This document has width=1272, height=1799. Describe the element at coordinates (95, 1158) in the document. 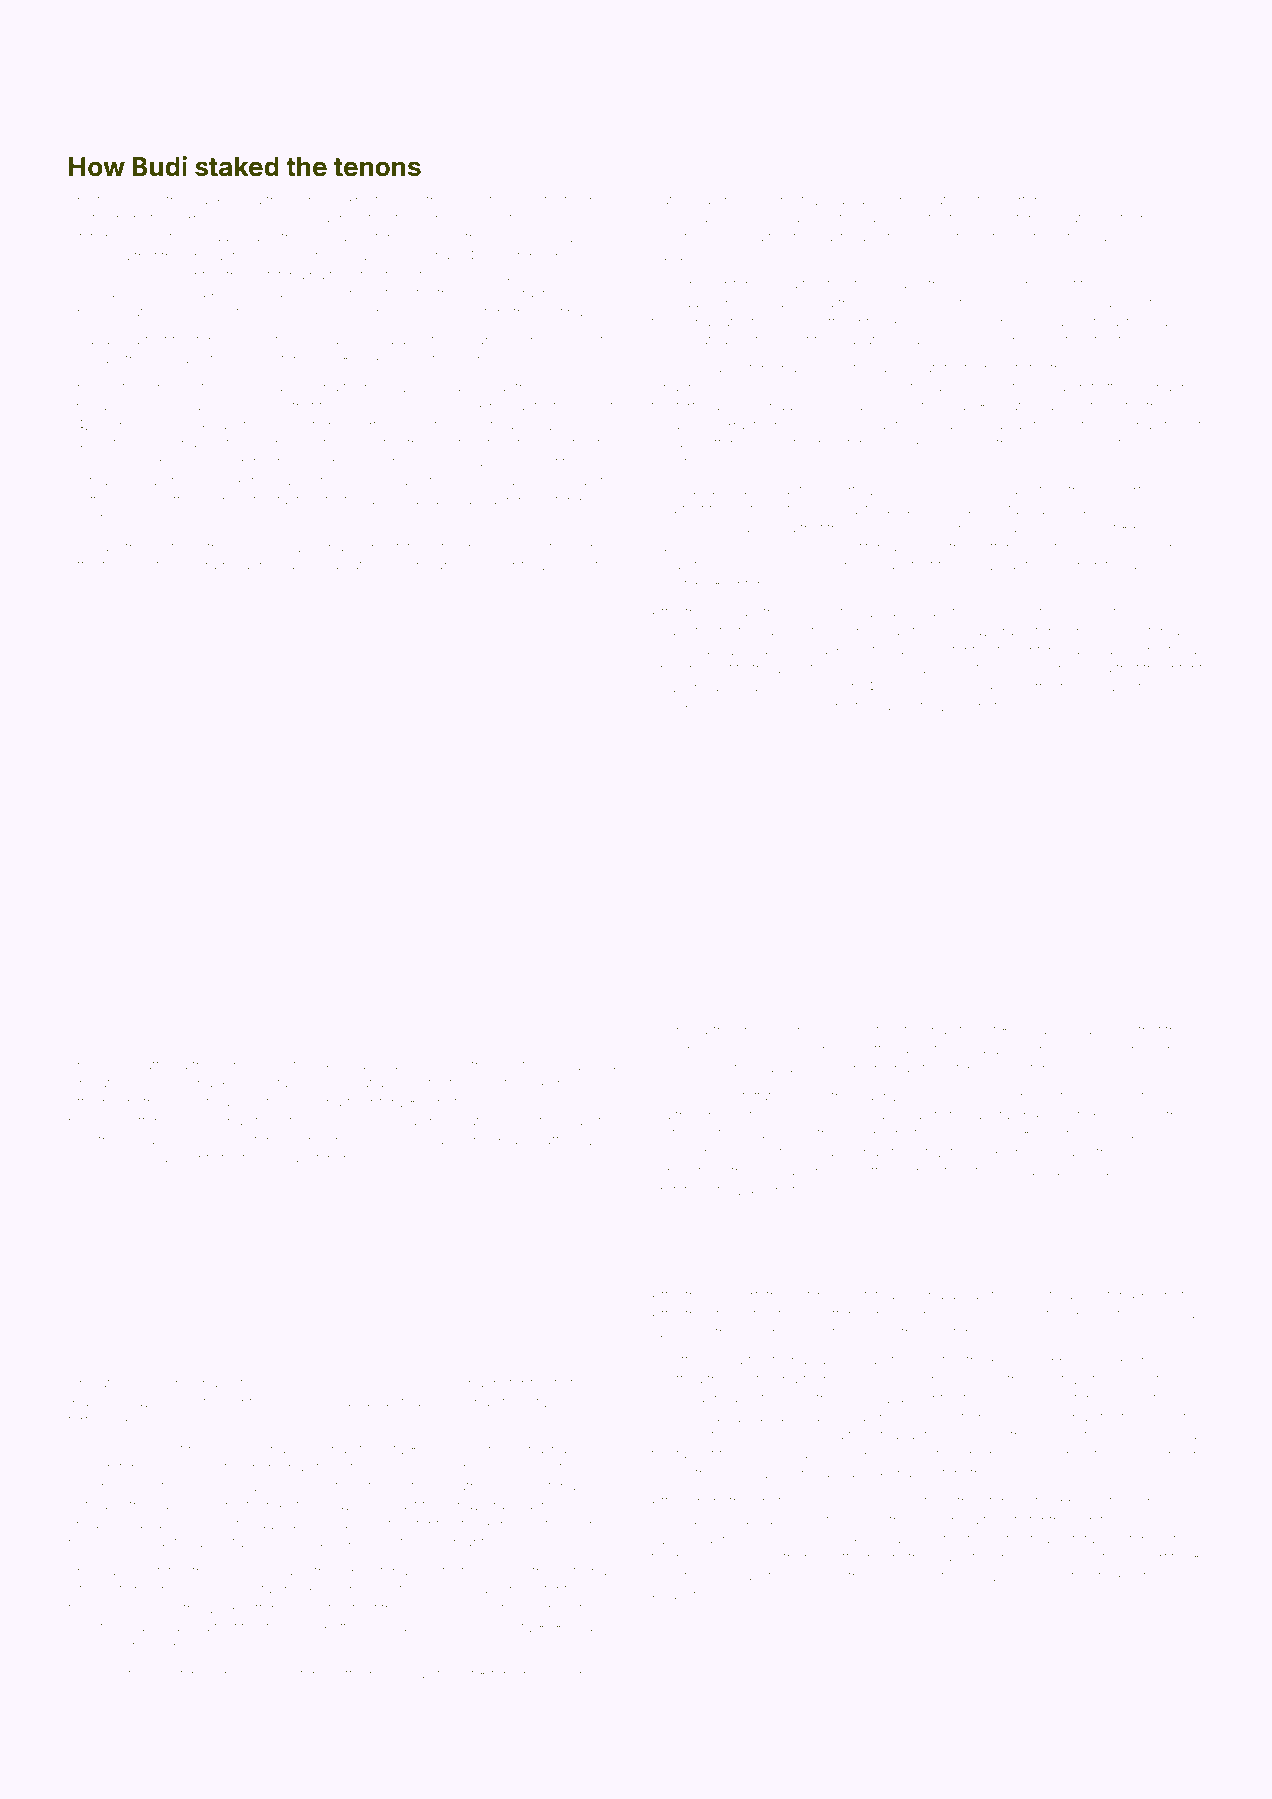

I see `sociable` at that location.
